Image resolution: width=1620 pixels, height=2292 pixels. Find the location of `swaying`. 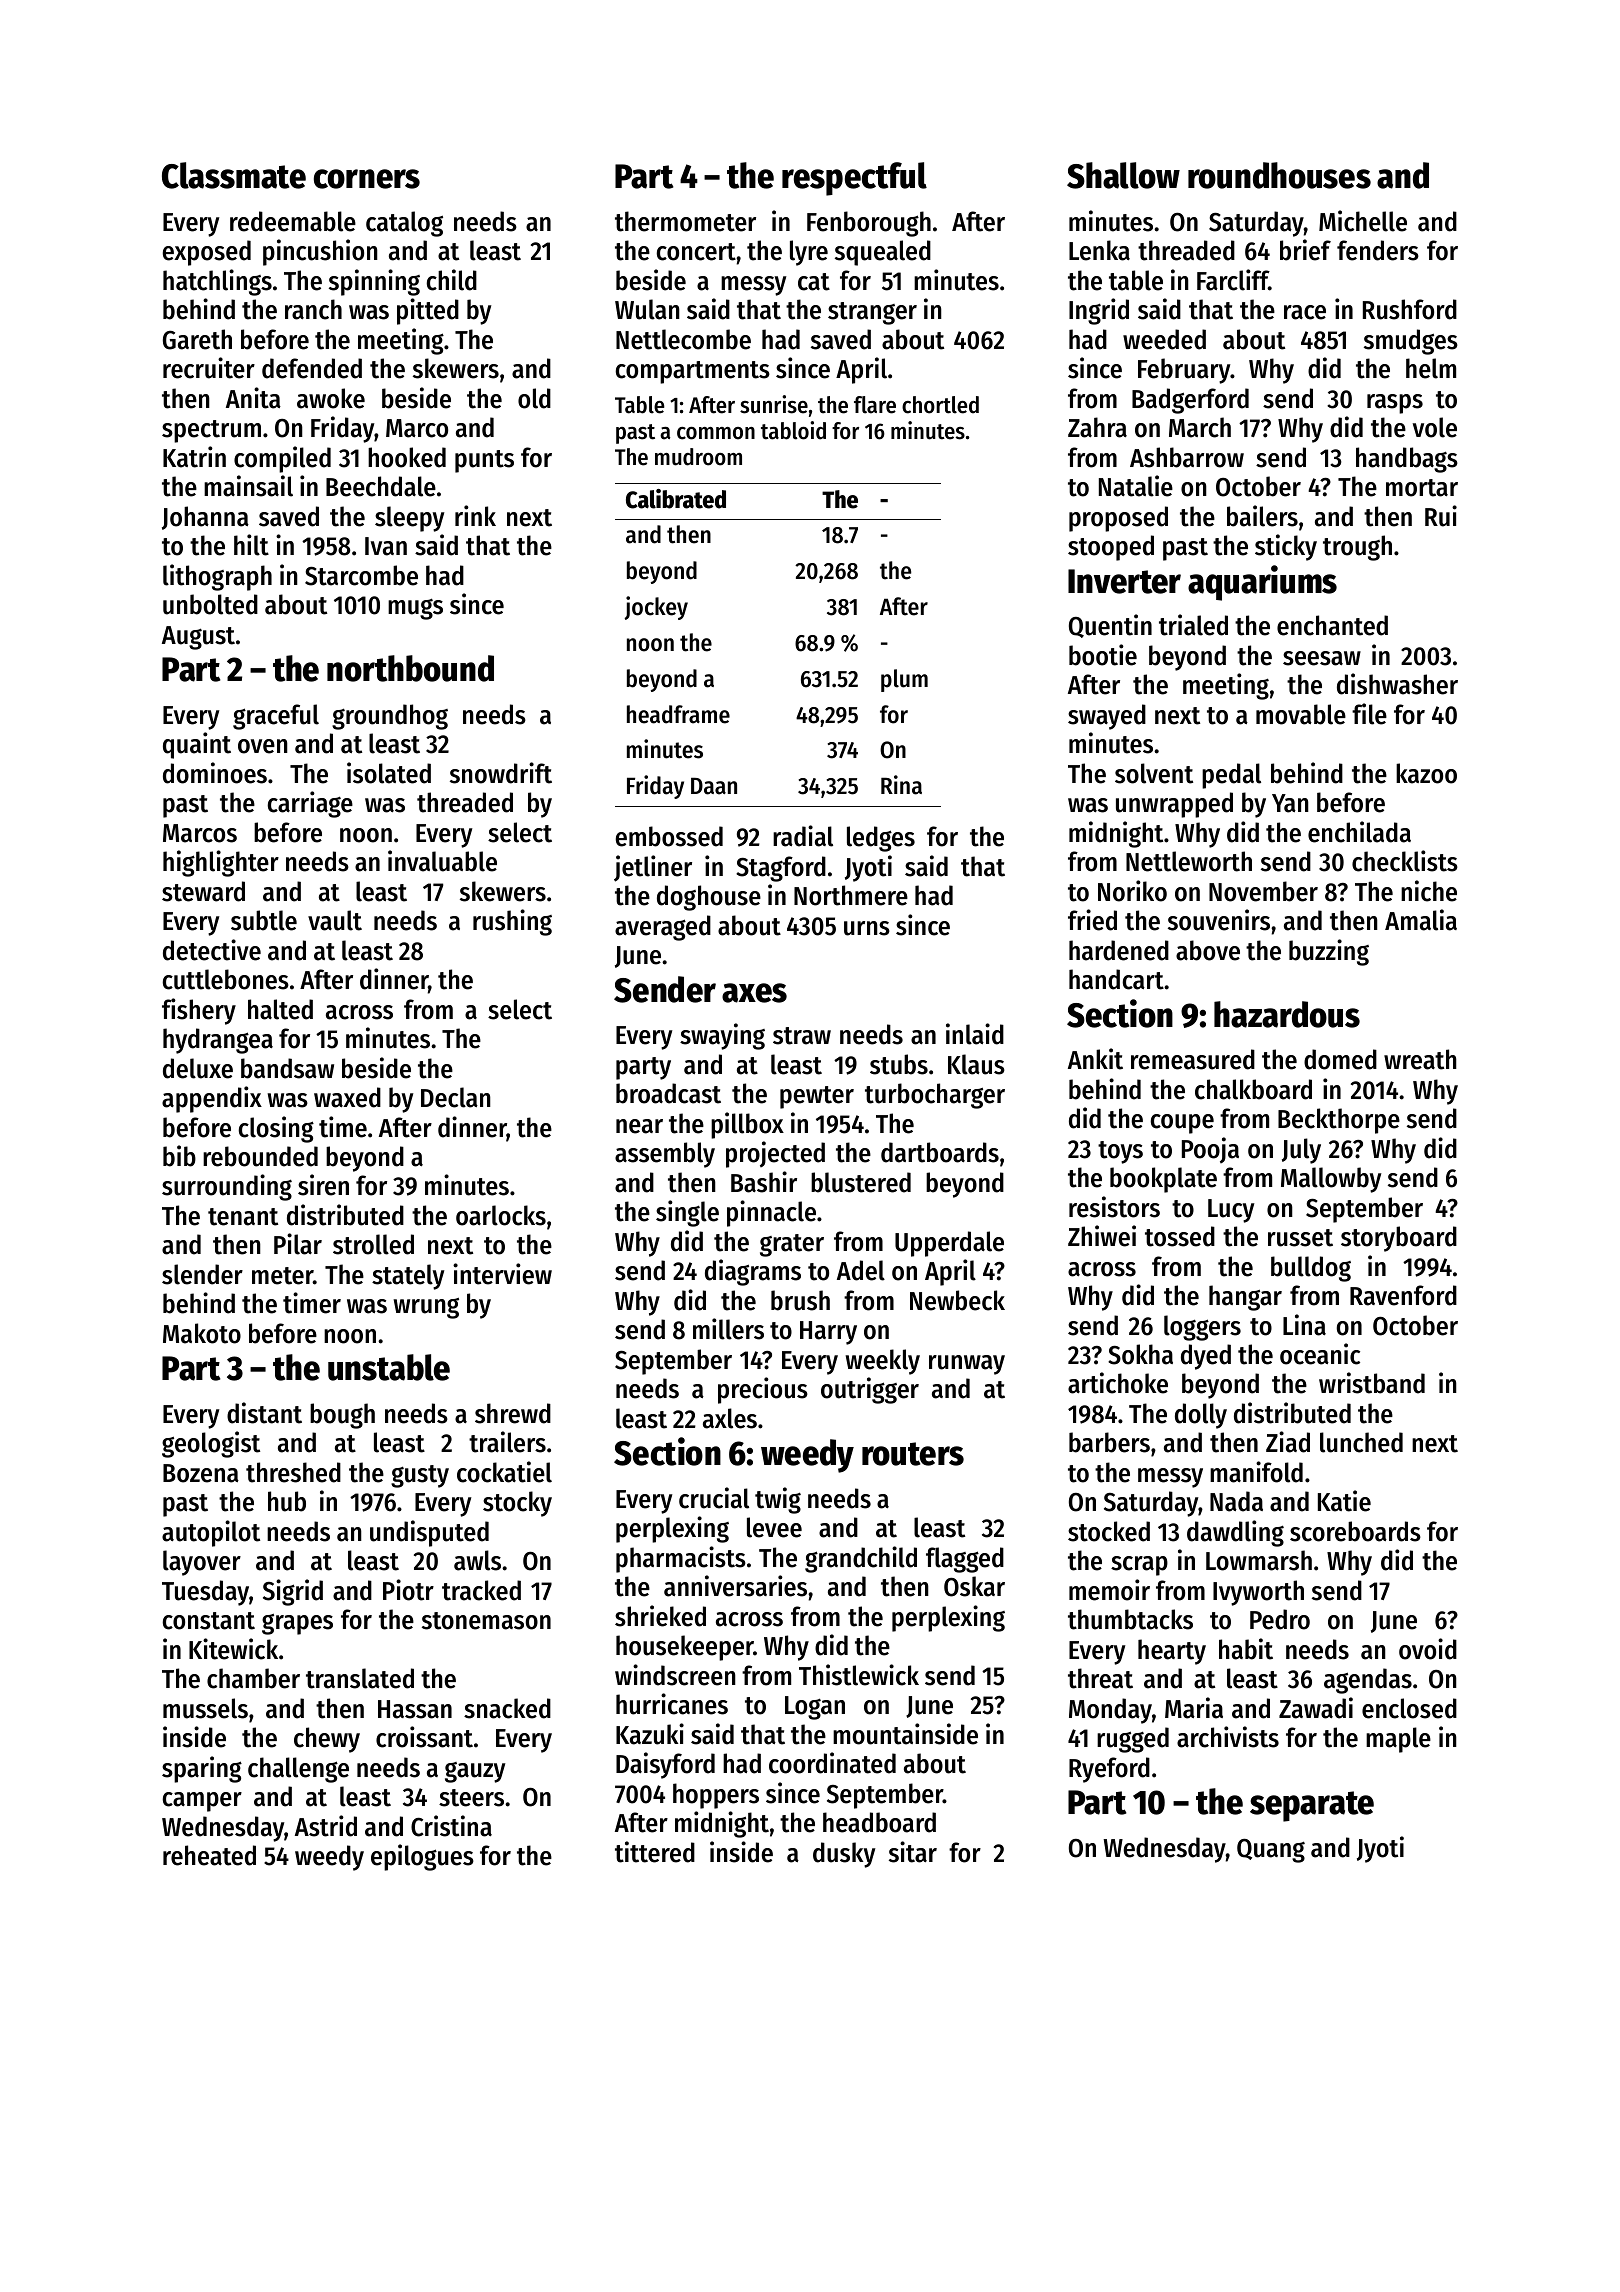

swaying is located at coordinates (722, 1036).
